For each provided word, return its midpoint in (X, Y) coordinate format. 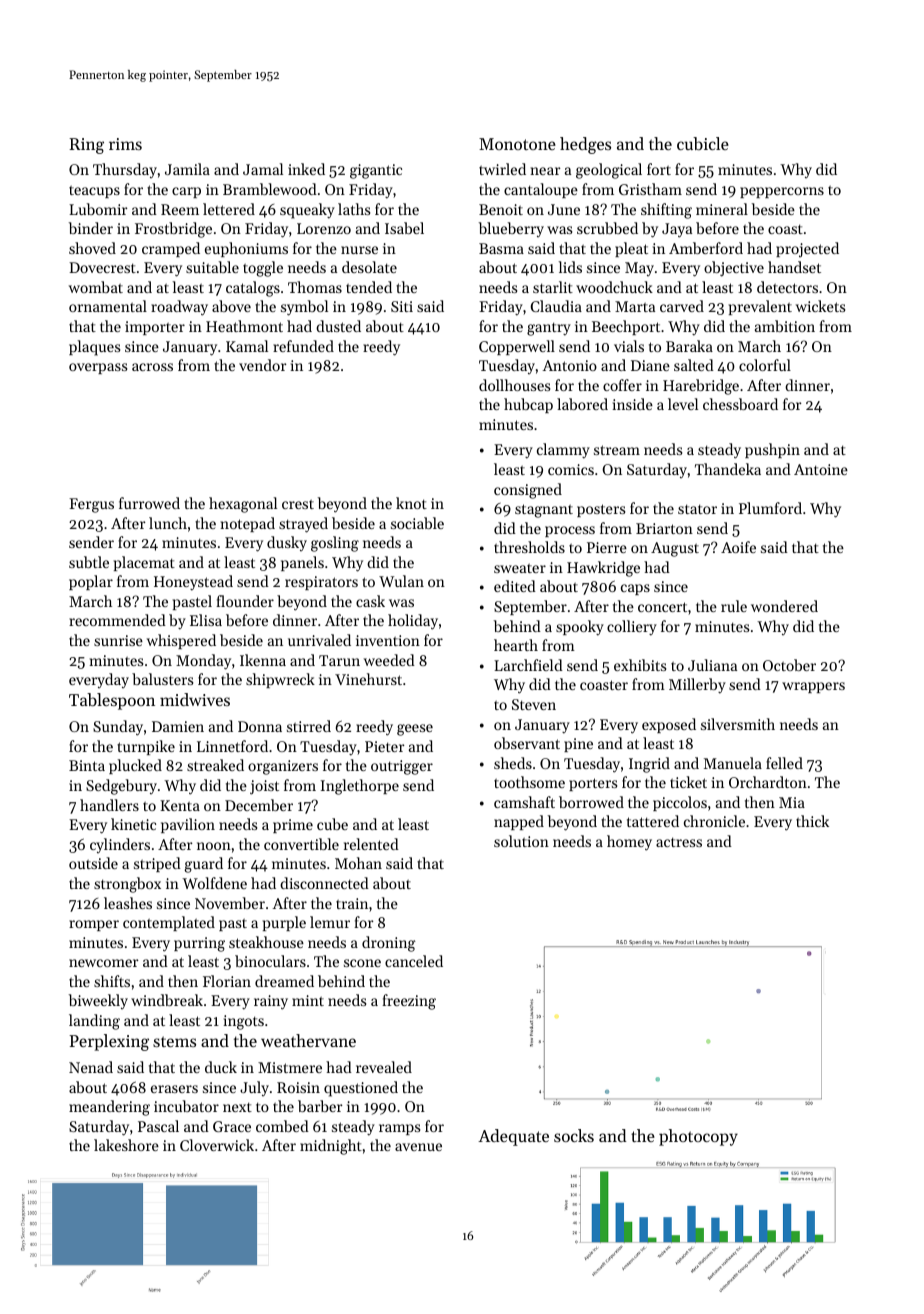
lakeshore (126, 1145)
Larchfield (528, 665)
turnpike (146, 747)
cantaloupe (541, 190)
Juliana (712, 665)
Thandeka (728, 469)
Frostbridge (173, 230)
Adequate (513, 1137)
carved (682, 306)
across (152, 367)
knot (411, 503)
